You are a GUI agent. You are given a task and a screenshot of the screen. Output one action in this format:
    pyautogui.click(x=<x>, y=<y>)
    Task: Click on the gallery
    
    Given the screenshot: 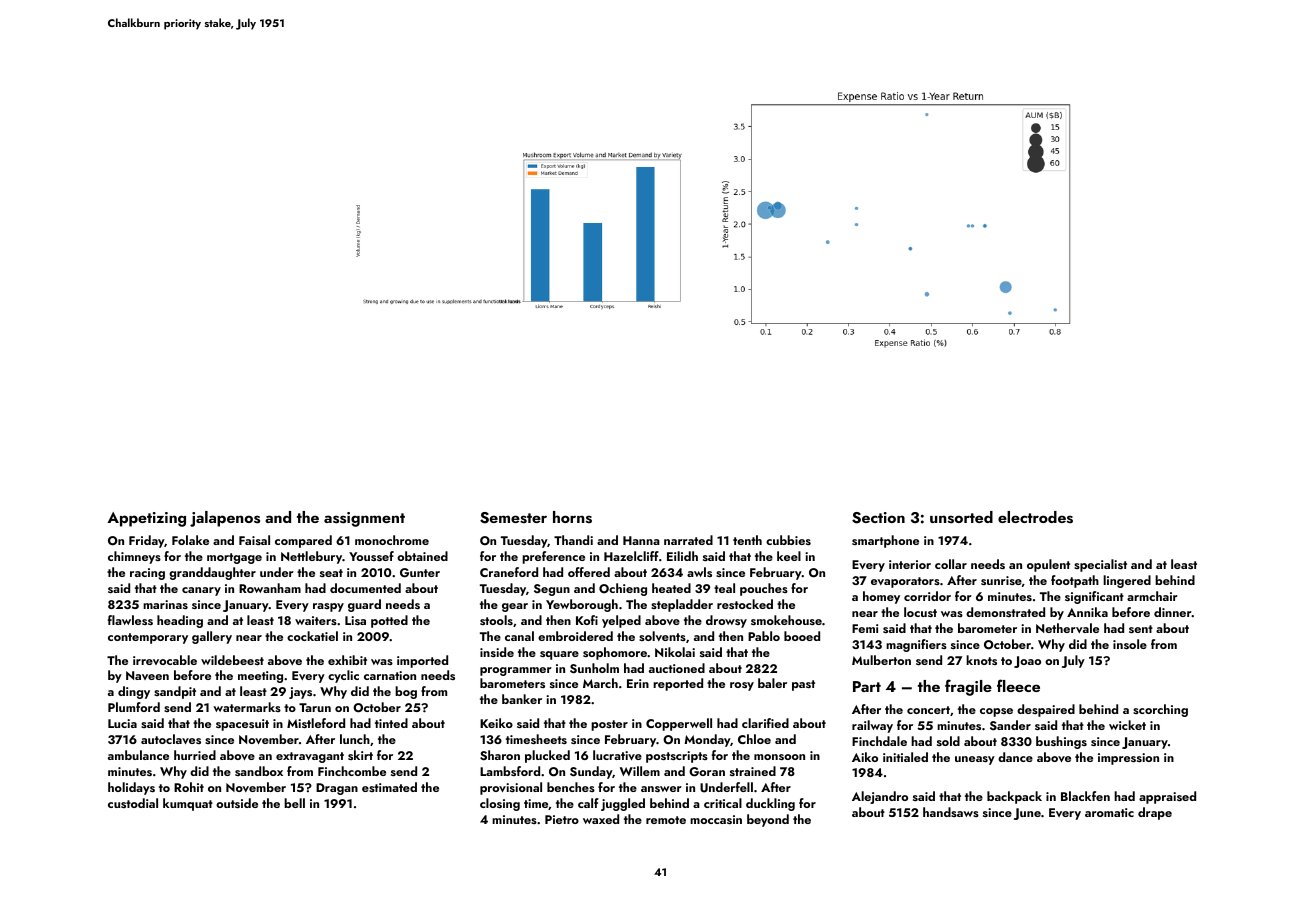 What is the action you would take?
    pyautogui.click(x=212, y=637)
